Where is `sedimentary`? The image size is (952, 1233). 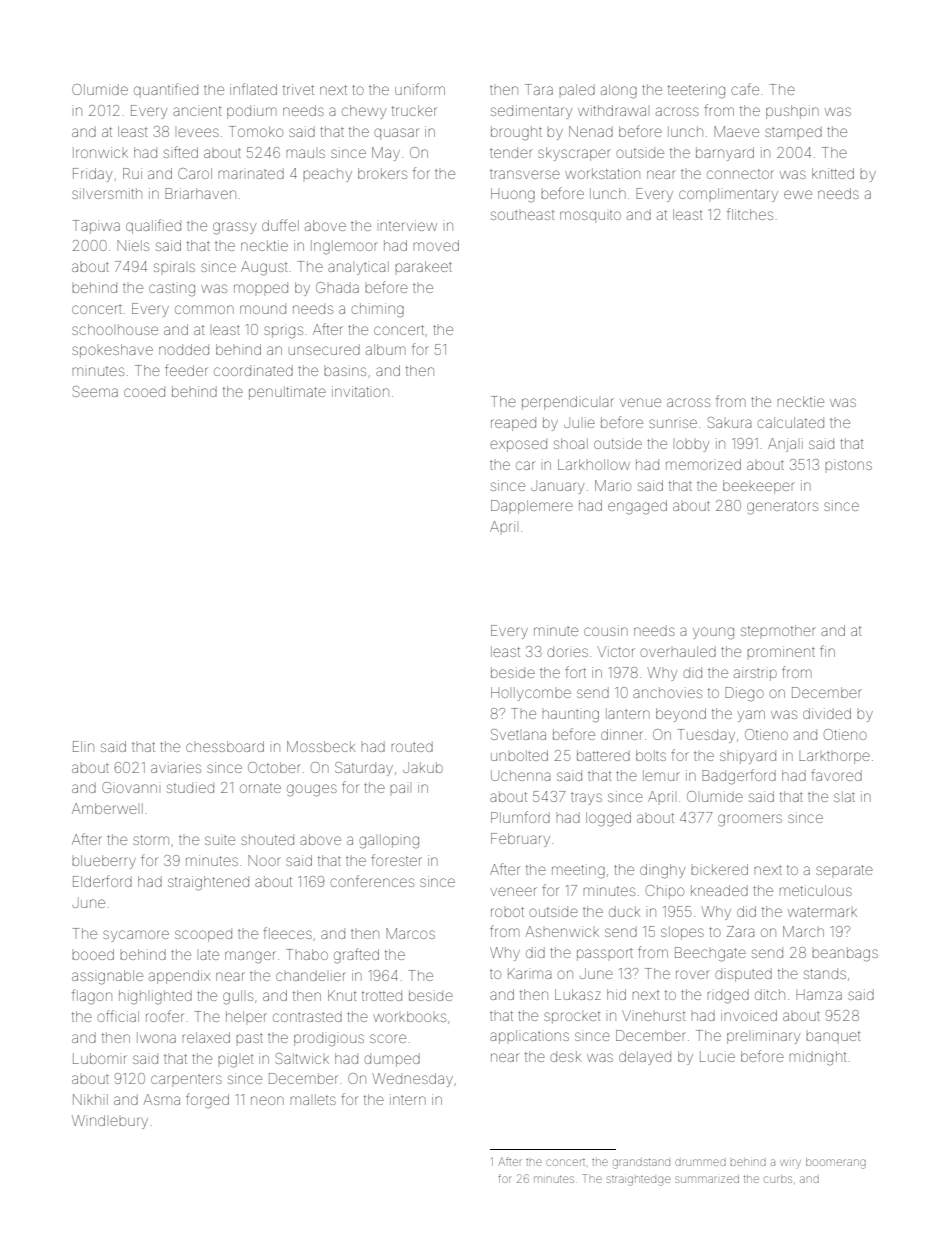 sedimentary is located at coordinates (531, 112).
